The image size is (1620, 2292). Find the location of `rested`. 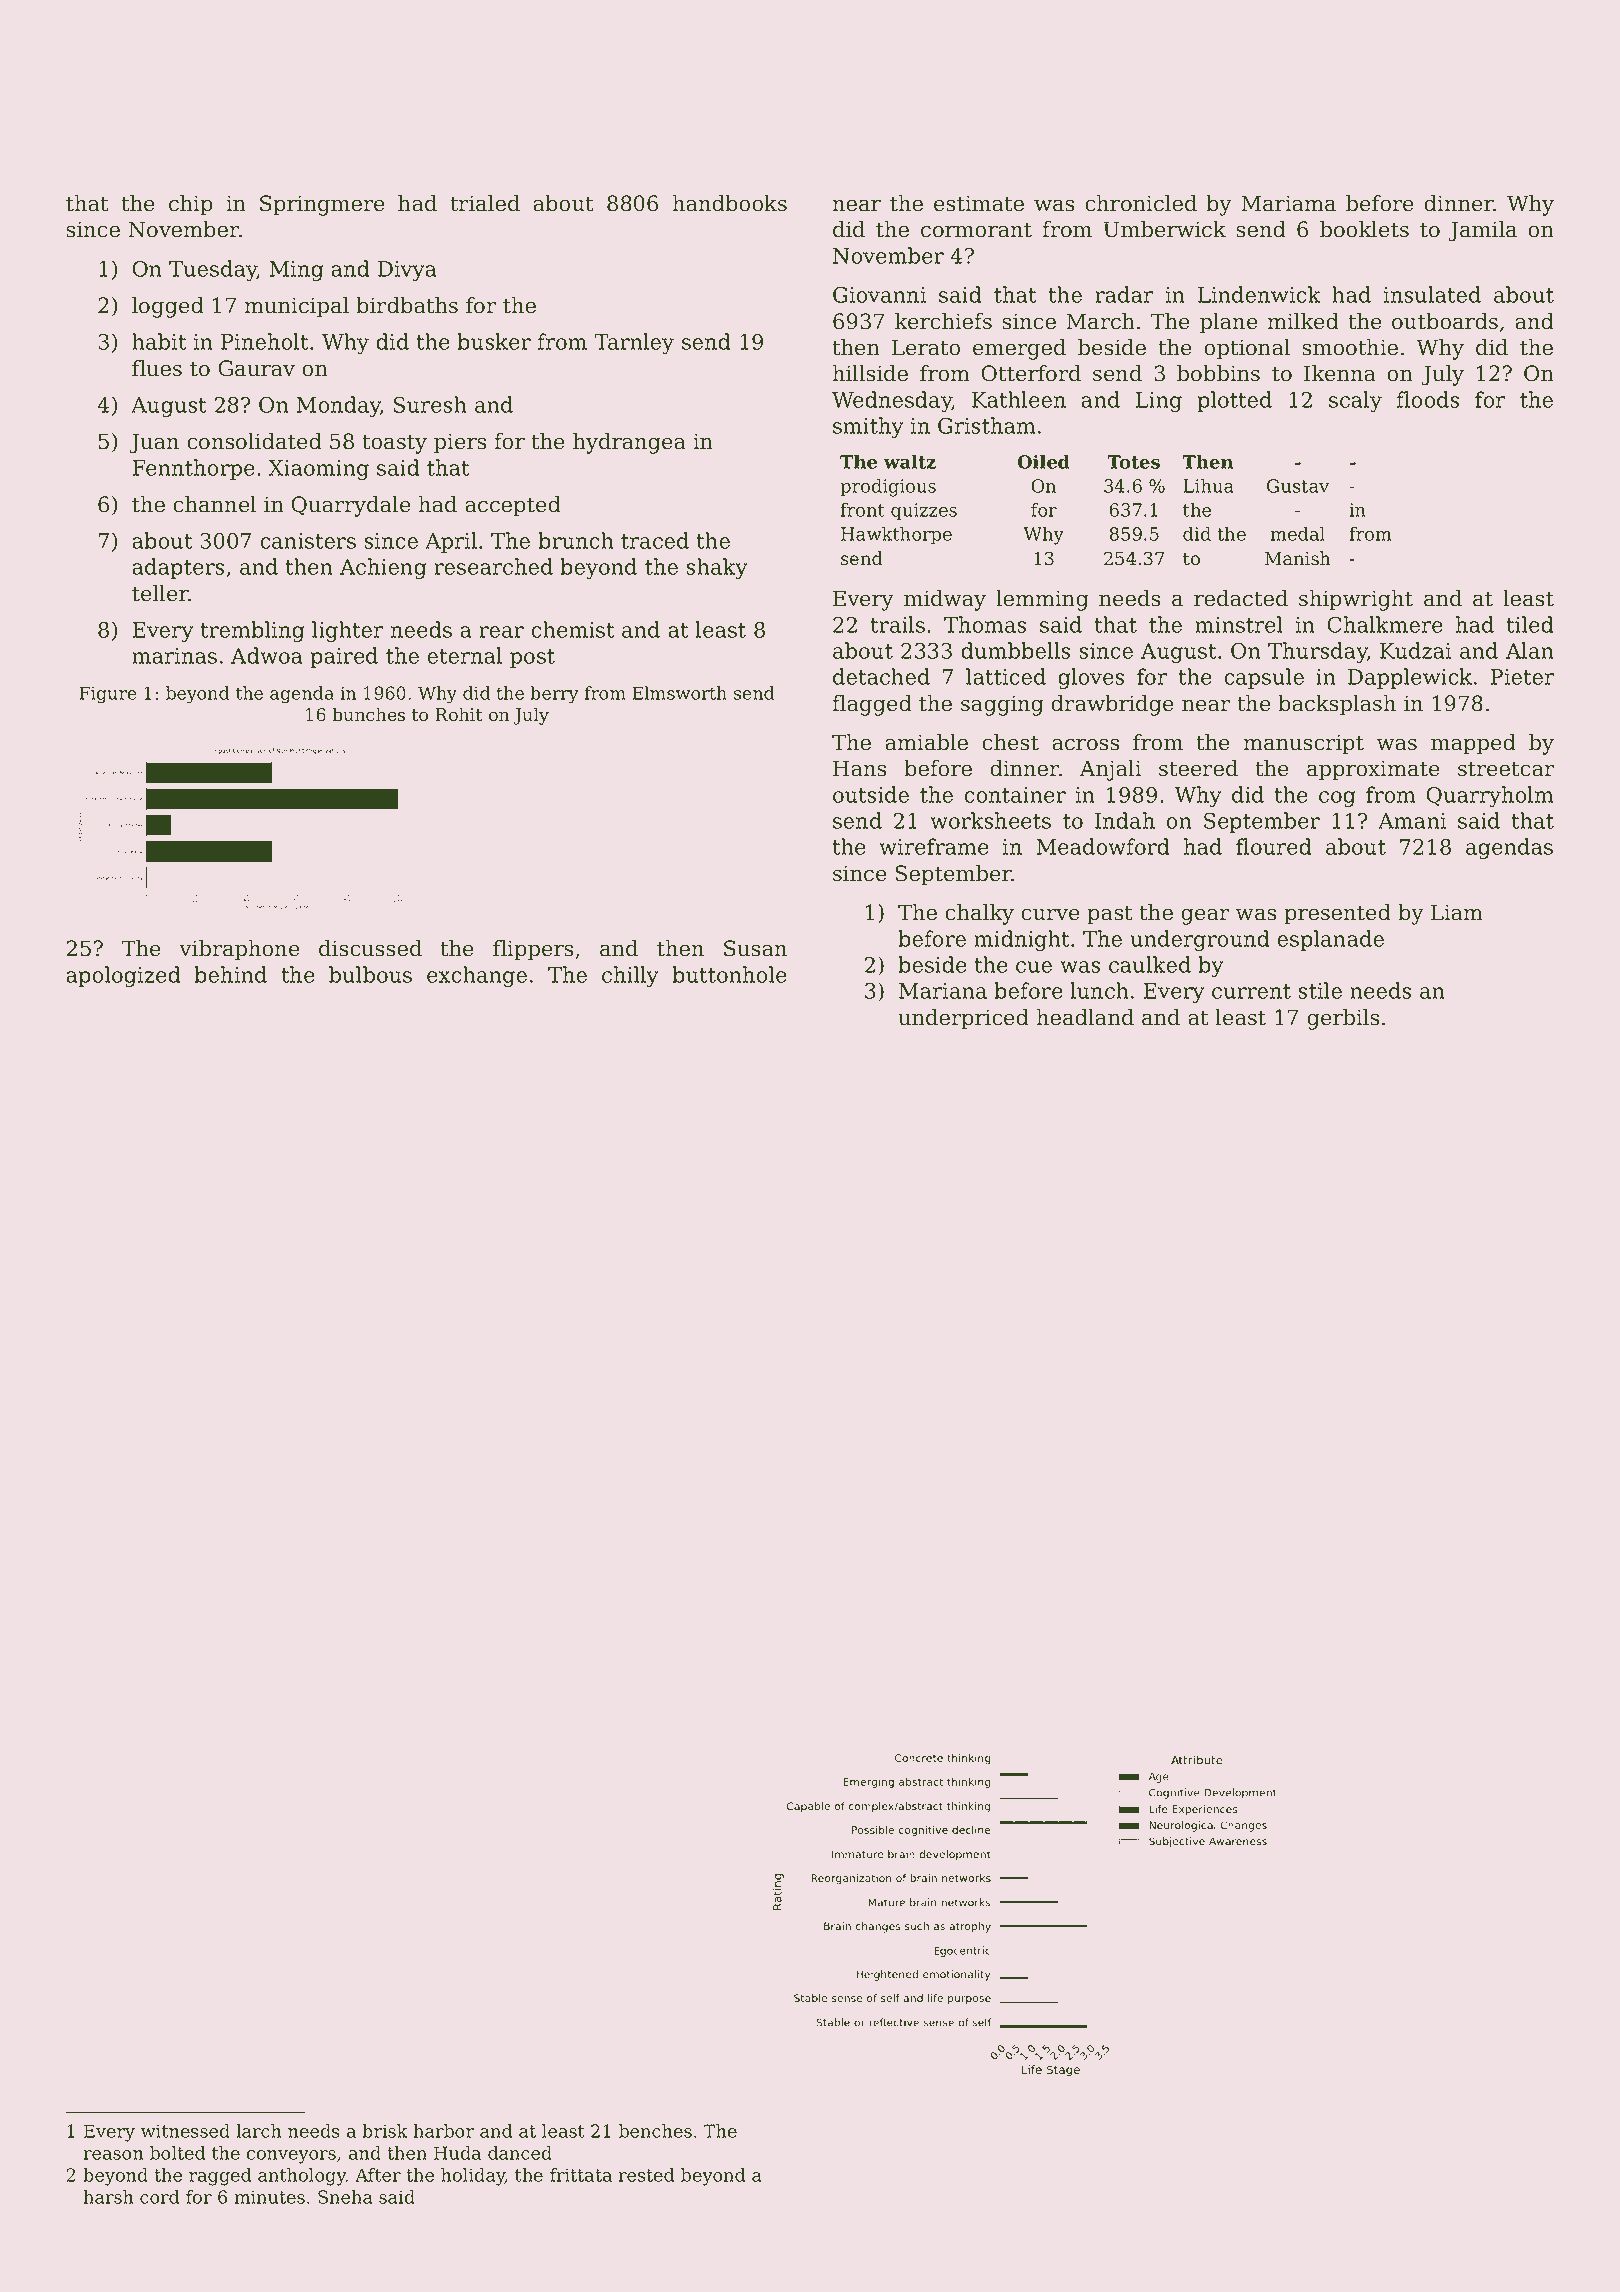

rested is located at coordinates (646, 2175).
